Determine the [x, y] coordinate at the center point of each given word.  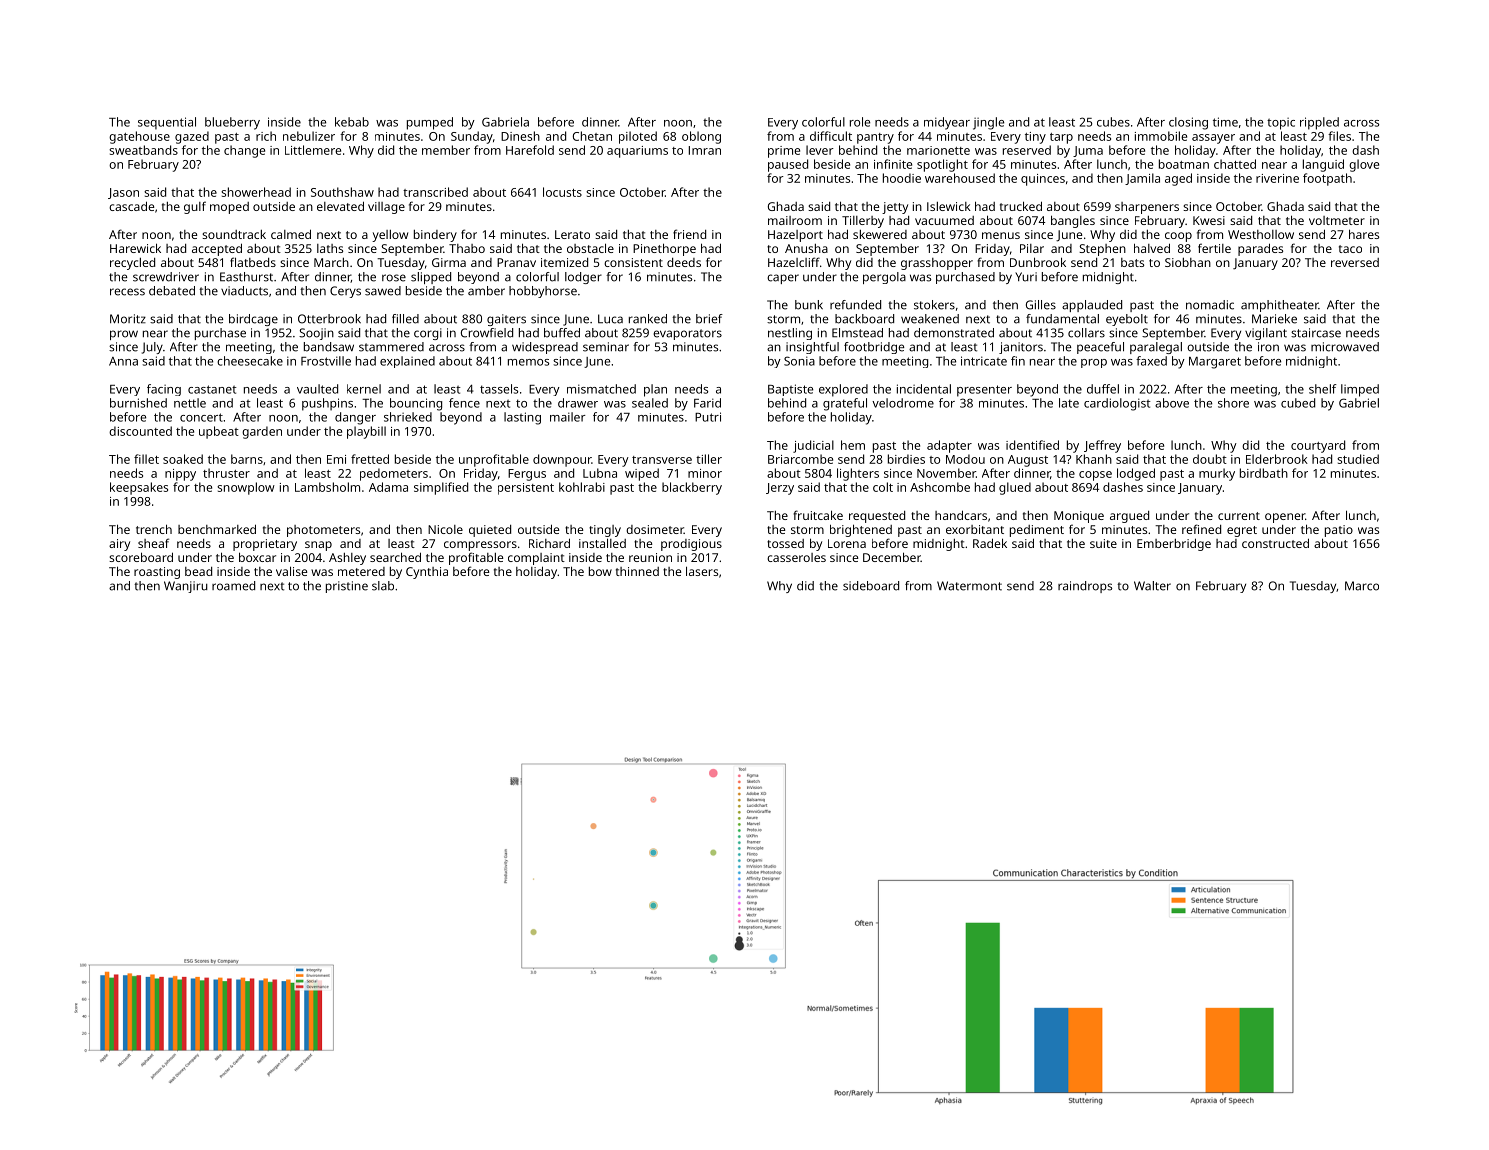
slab [383, 586]
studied [1358, 459]
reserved [1027, 150]
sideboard [871, 586]
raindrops [1085, 587]
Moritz [128, 319]
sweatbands [143, 150]
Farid [707, 403]
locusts [562, 192]
